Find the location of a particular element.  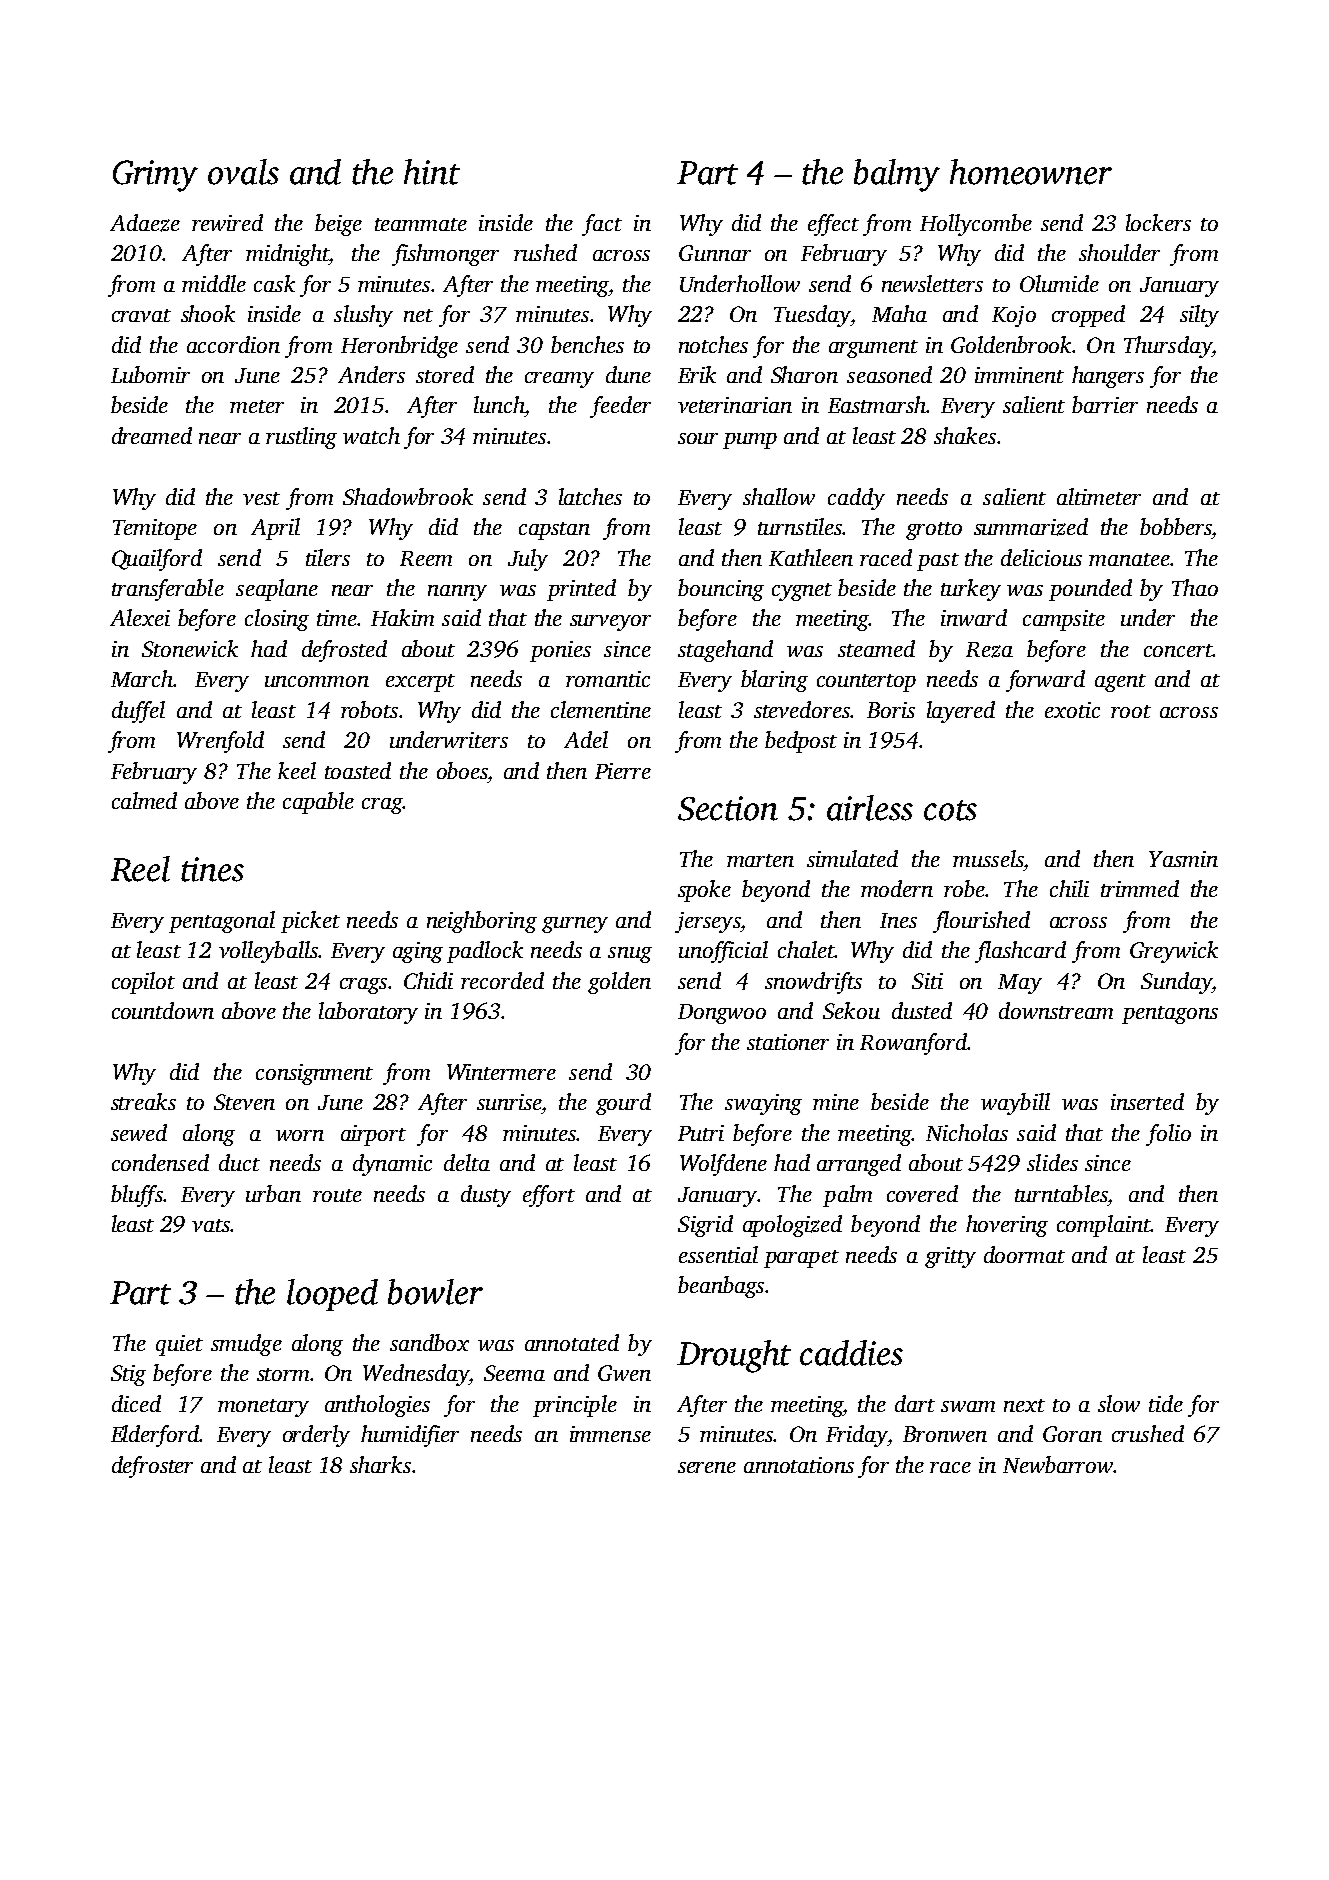

immense is located at coordinates (610, 1434).
